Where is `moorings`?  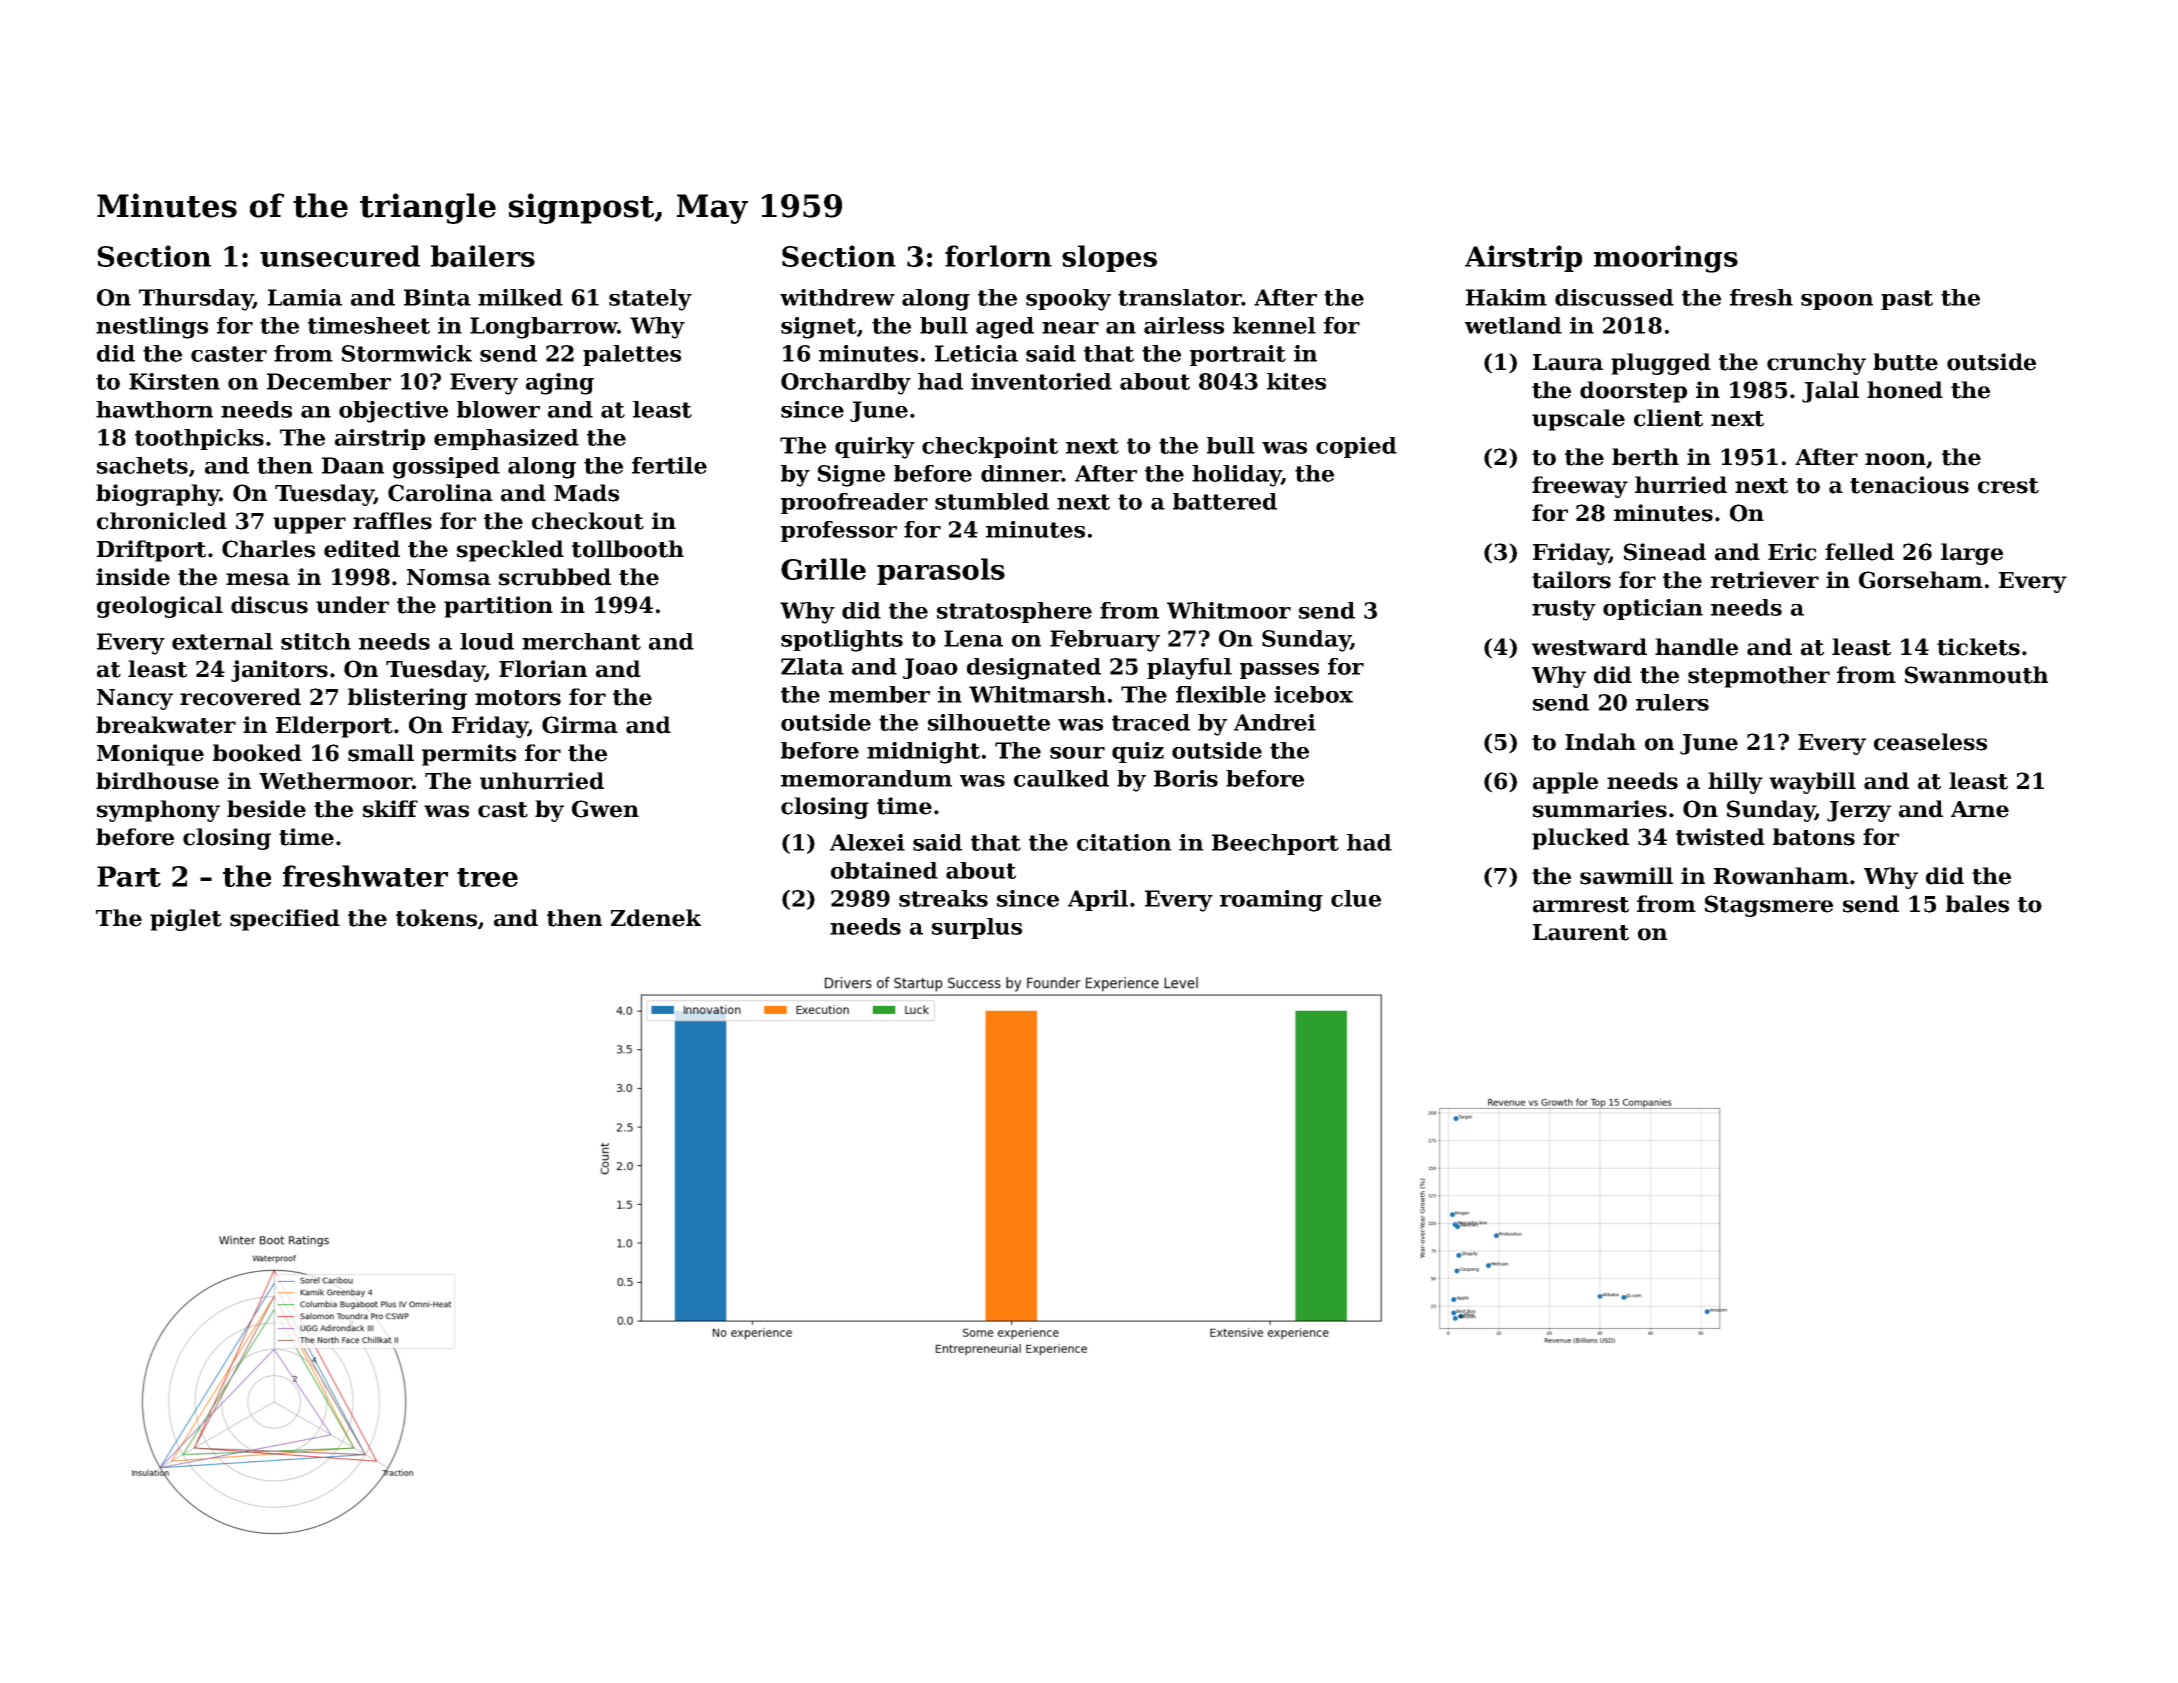
moorings is located at coordinates (1666, 259).
